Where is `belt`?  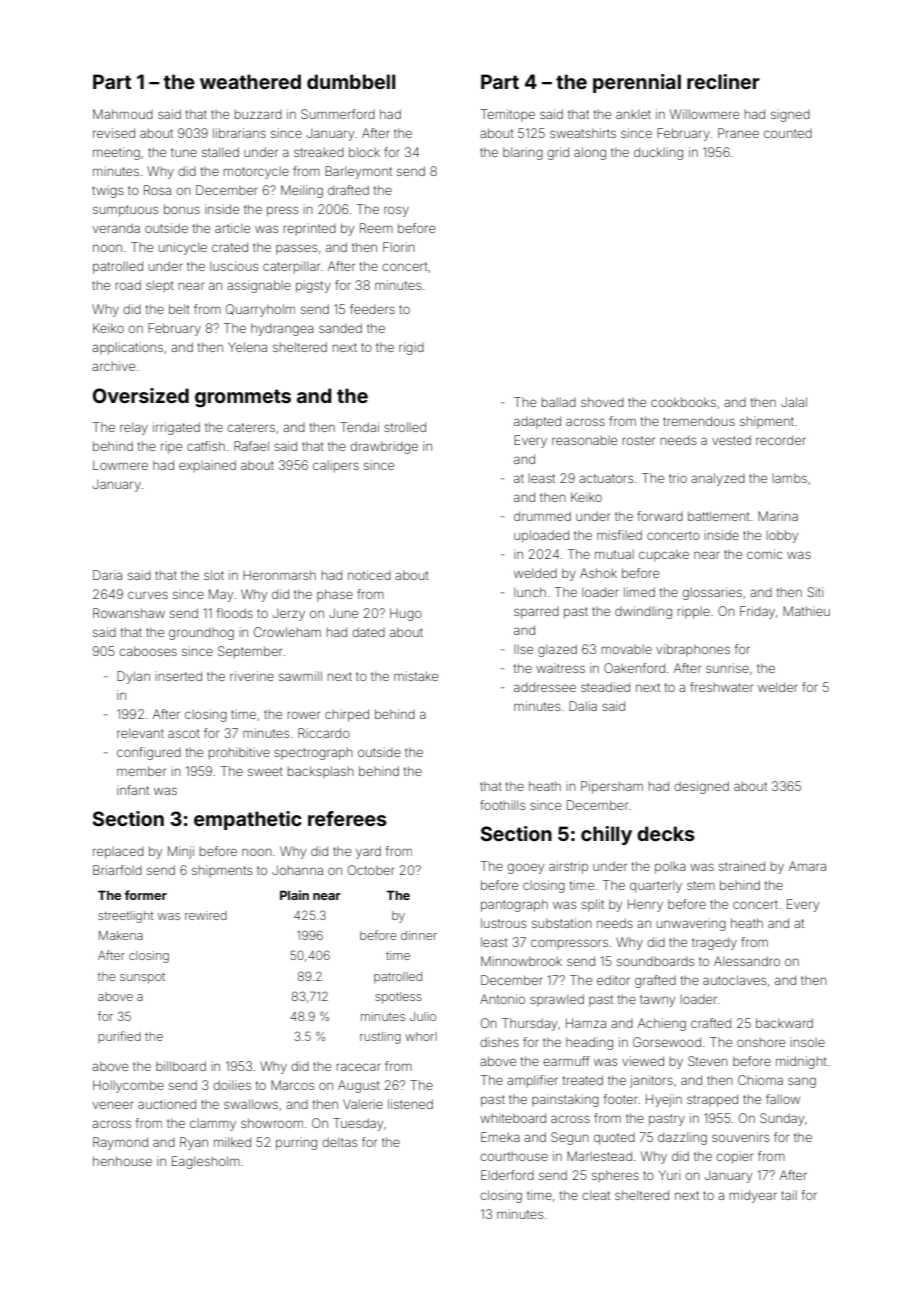 belt is located at coordinates (179, 309).
